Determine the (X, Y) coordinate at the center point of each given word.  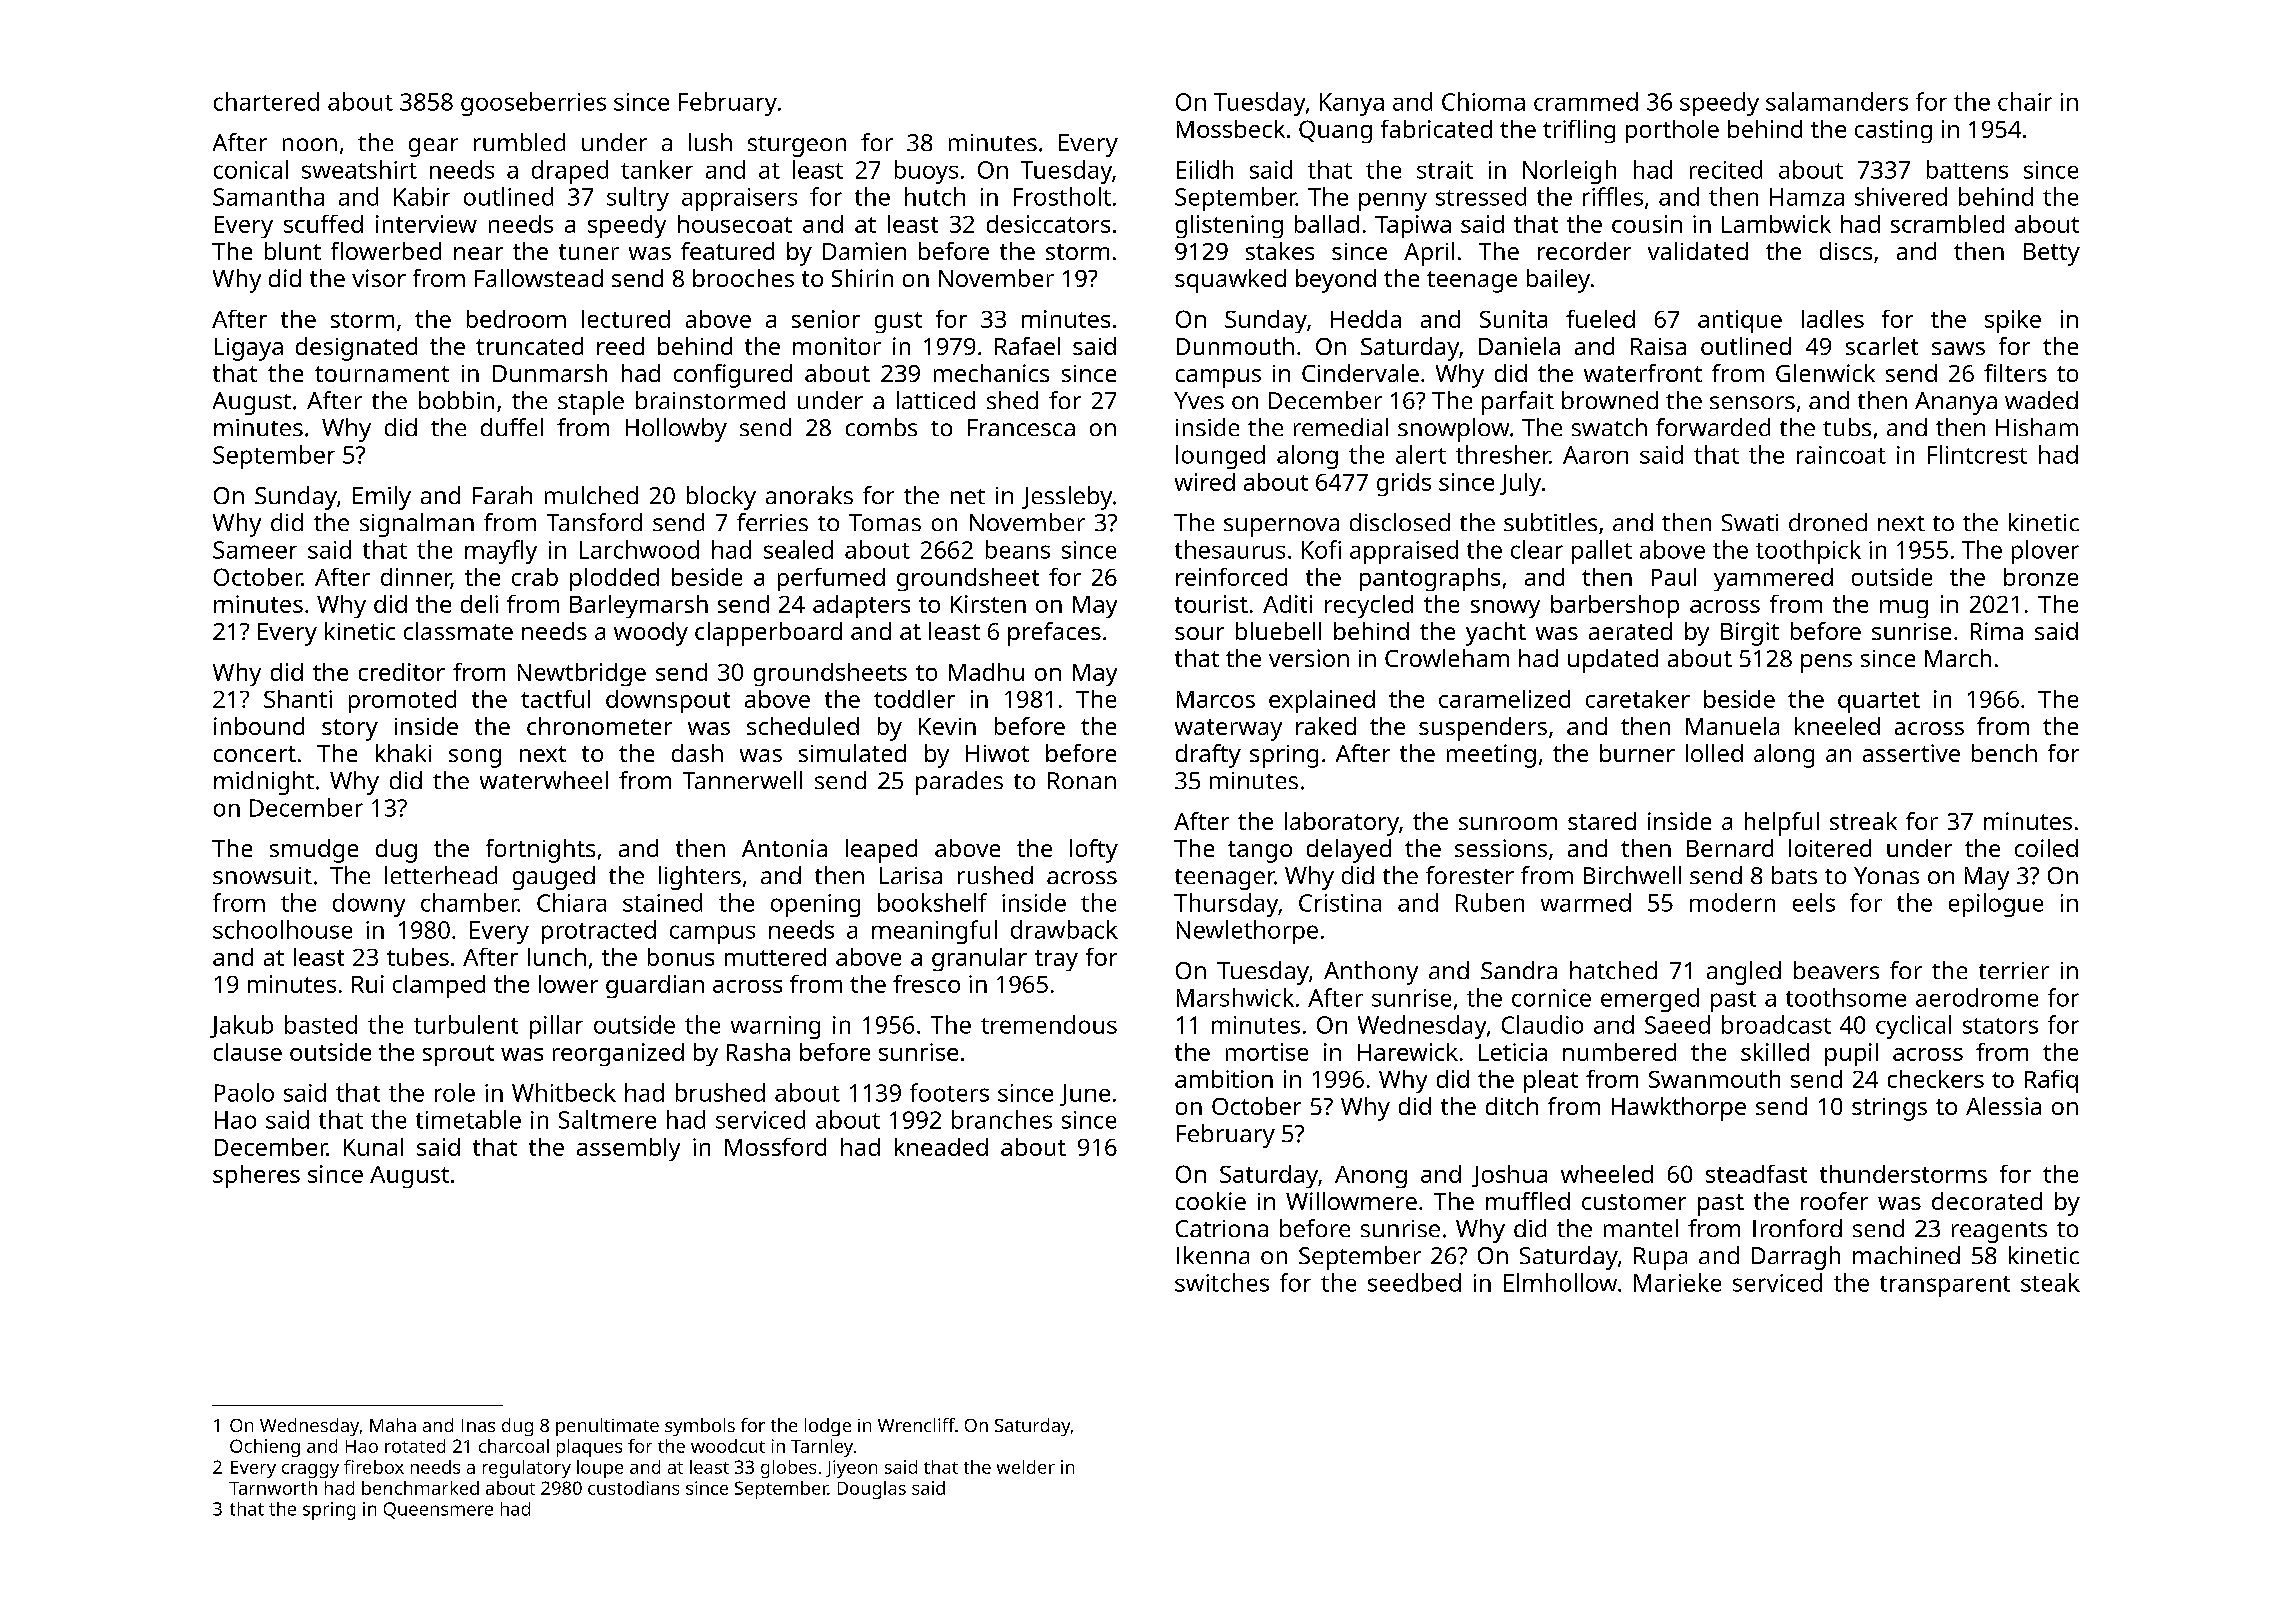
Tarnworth (273, 1488)
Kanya (1352, 104)
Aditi (1287, 604)
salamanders (1837, 101)
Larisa (911, 875)
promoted (402, 701)
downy (369, 905)
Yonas (1886, 875)
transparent (1945, 1286)
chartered (266, 101)
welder (1026, 1467)
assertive (1911, 753)
